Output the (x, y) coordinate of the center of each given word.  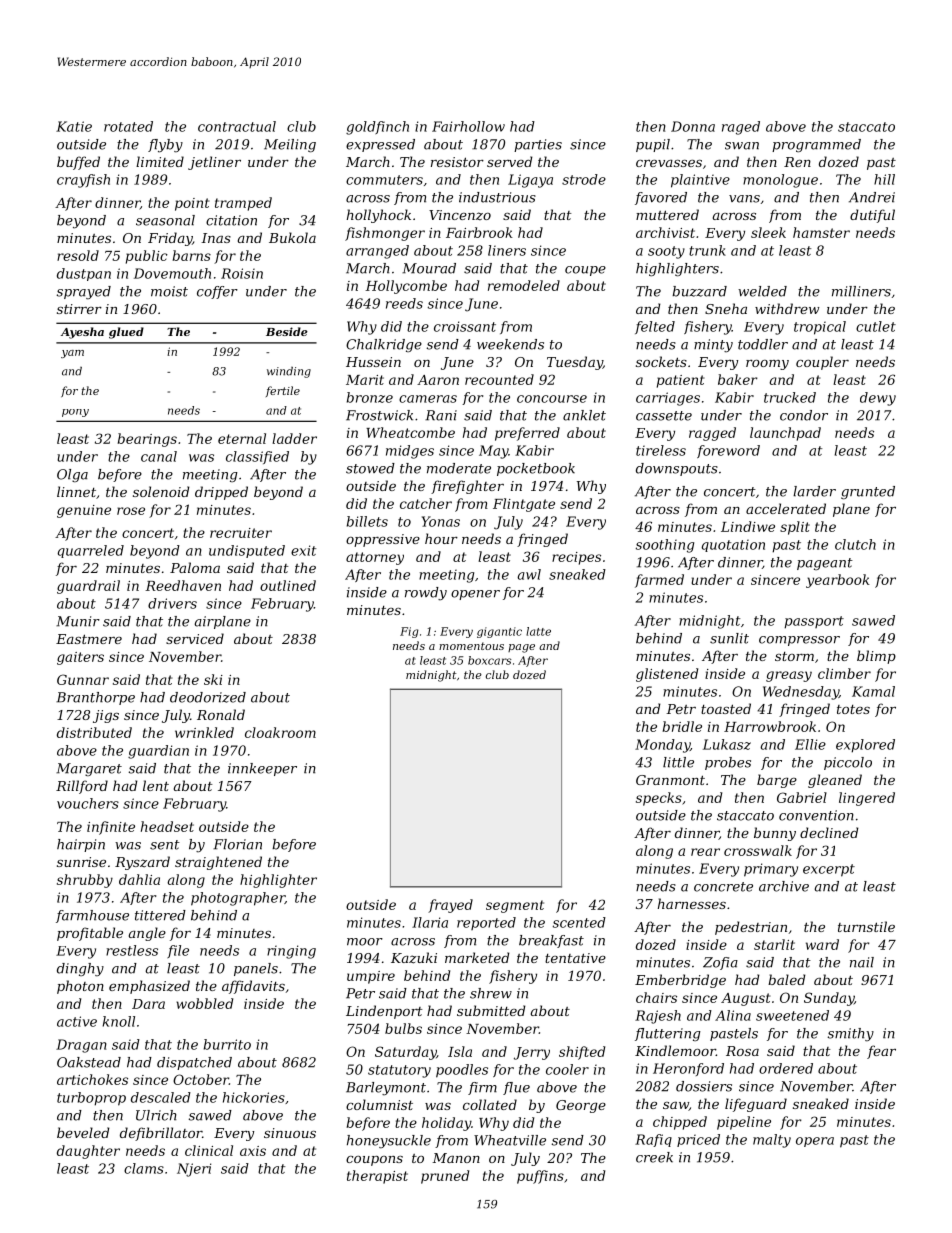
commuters (384, 180)
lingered (867, 799)
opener (475, 595)
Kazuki (414, 958)
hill (884, 179)
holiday (446, 1124)
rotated (128, 126)
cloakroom (280, 732)
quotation (733, 546)
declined (829, 832)
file (178, 951)
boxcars (489, 660)
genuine (84, 511)
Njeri (194, 1170)
